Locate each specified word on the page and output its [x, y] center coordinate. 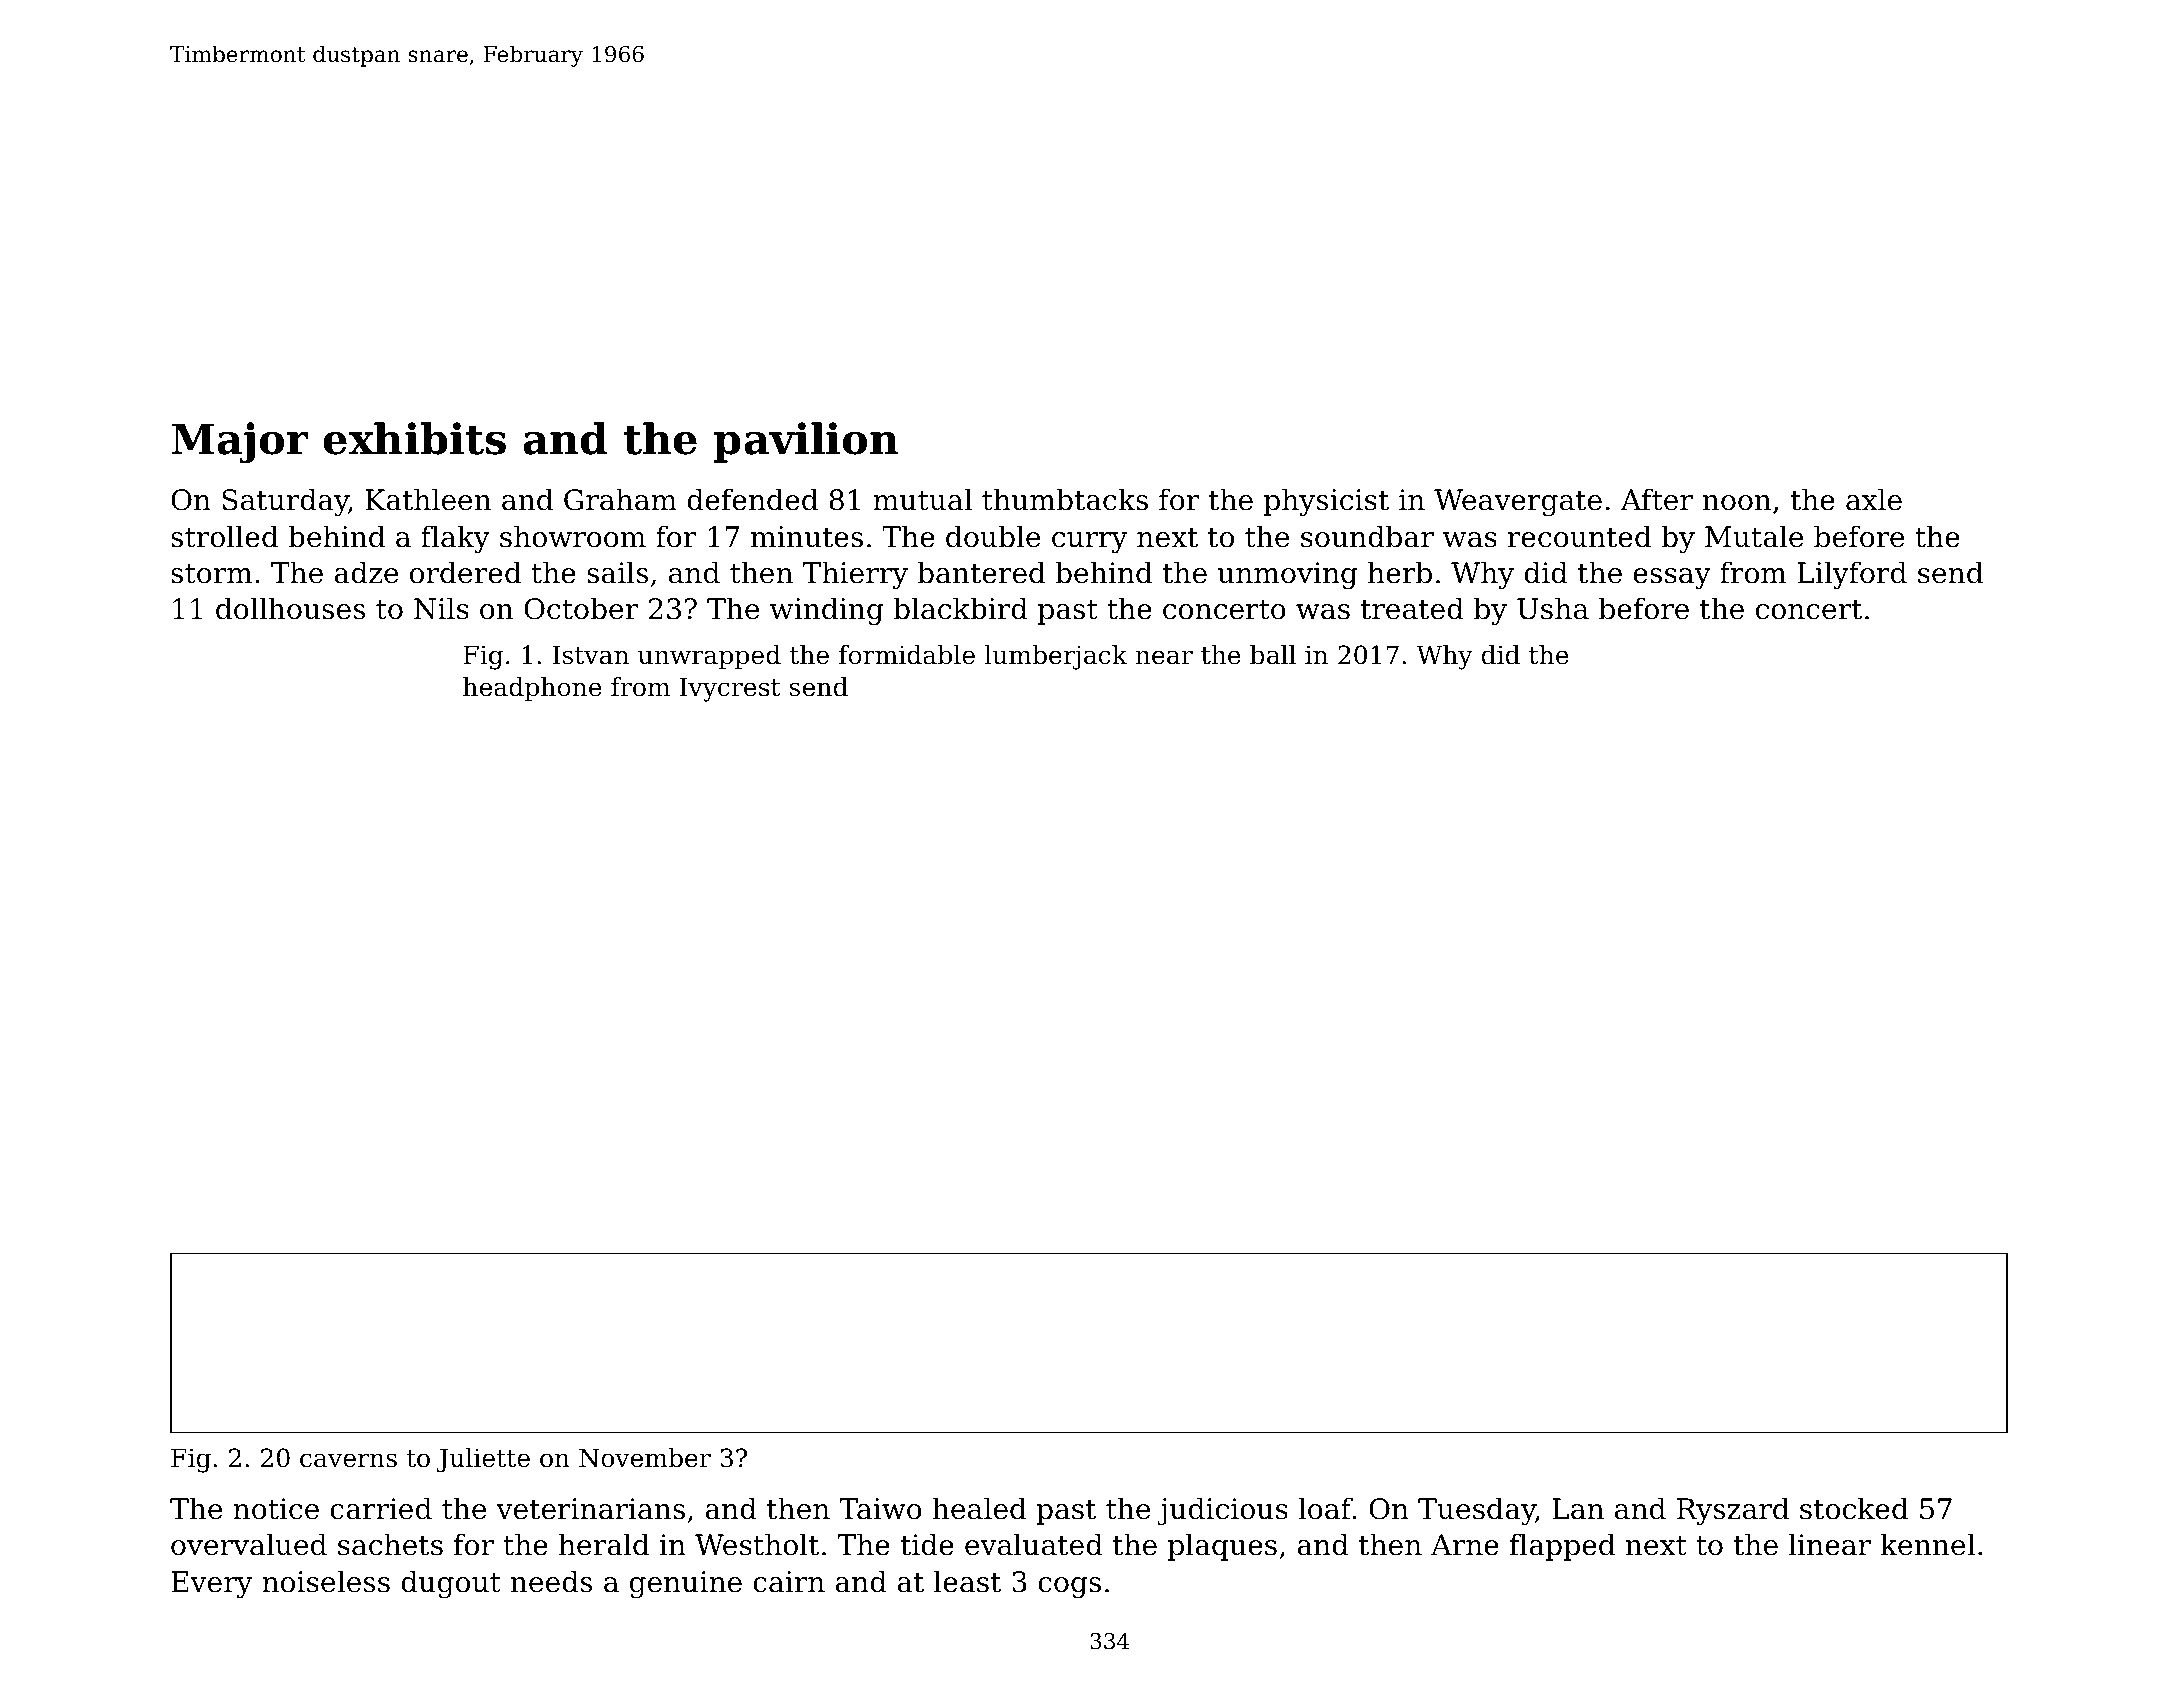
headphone [532, 689]
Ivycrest [730, 689]
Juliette [483, 1460]
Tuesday [1477, 1511]
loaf [1325, 1508]
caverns [348, 1460]
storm [211, 574]
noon [1737, 503]
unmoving [1287, 575]
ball [1273, 655]
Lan [1578, 1509]
